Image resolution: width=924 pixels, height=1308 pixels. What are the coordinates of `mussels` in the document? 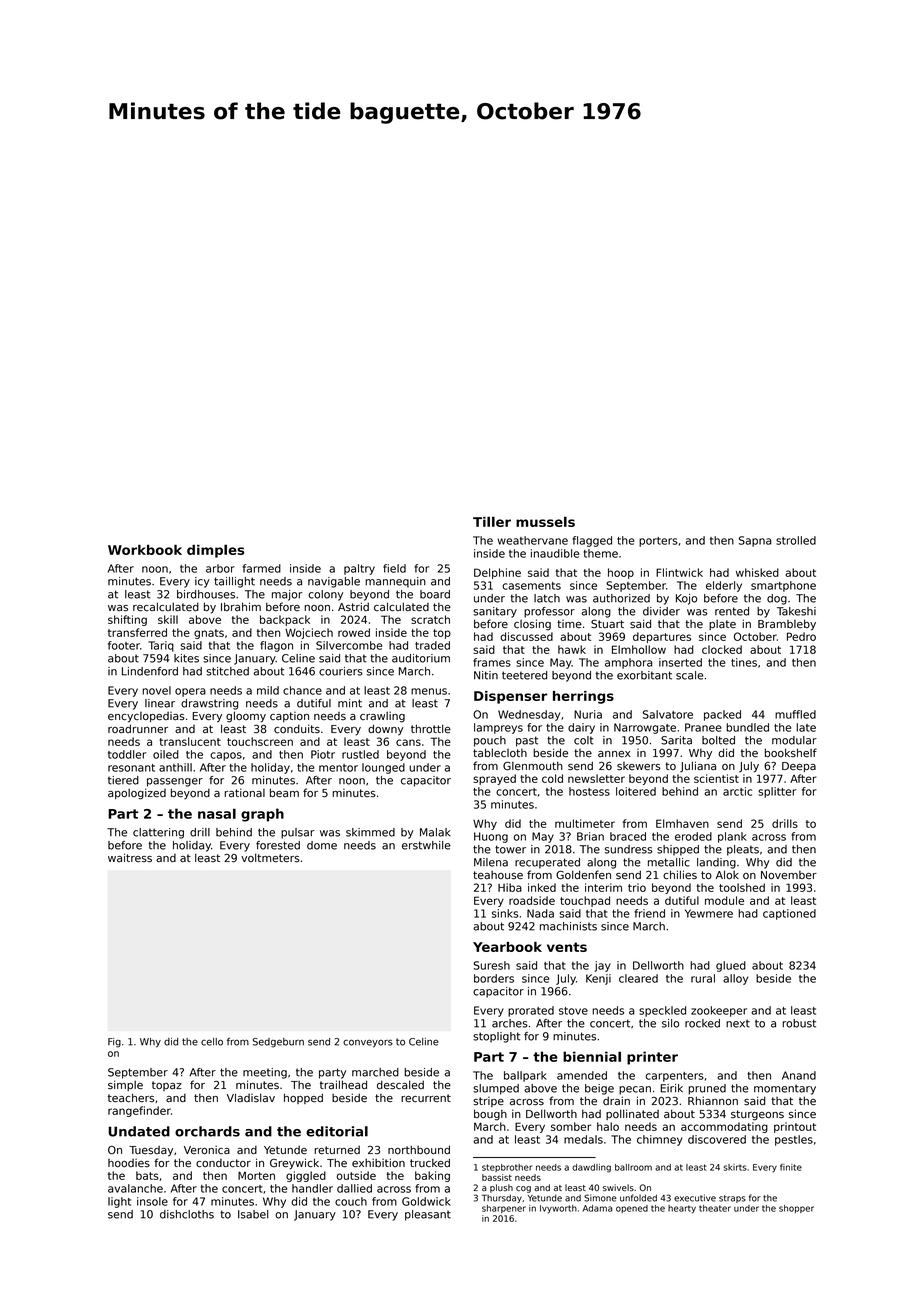 It's located at (545, 521).
